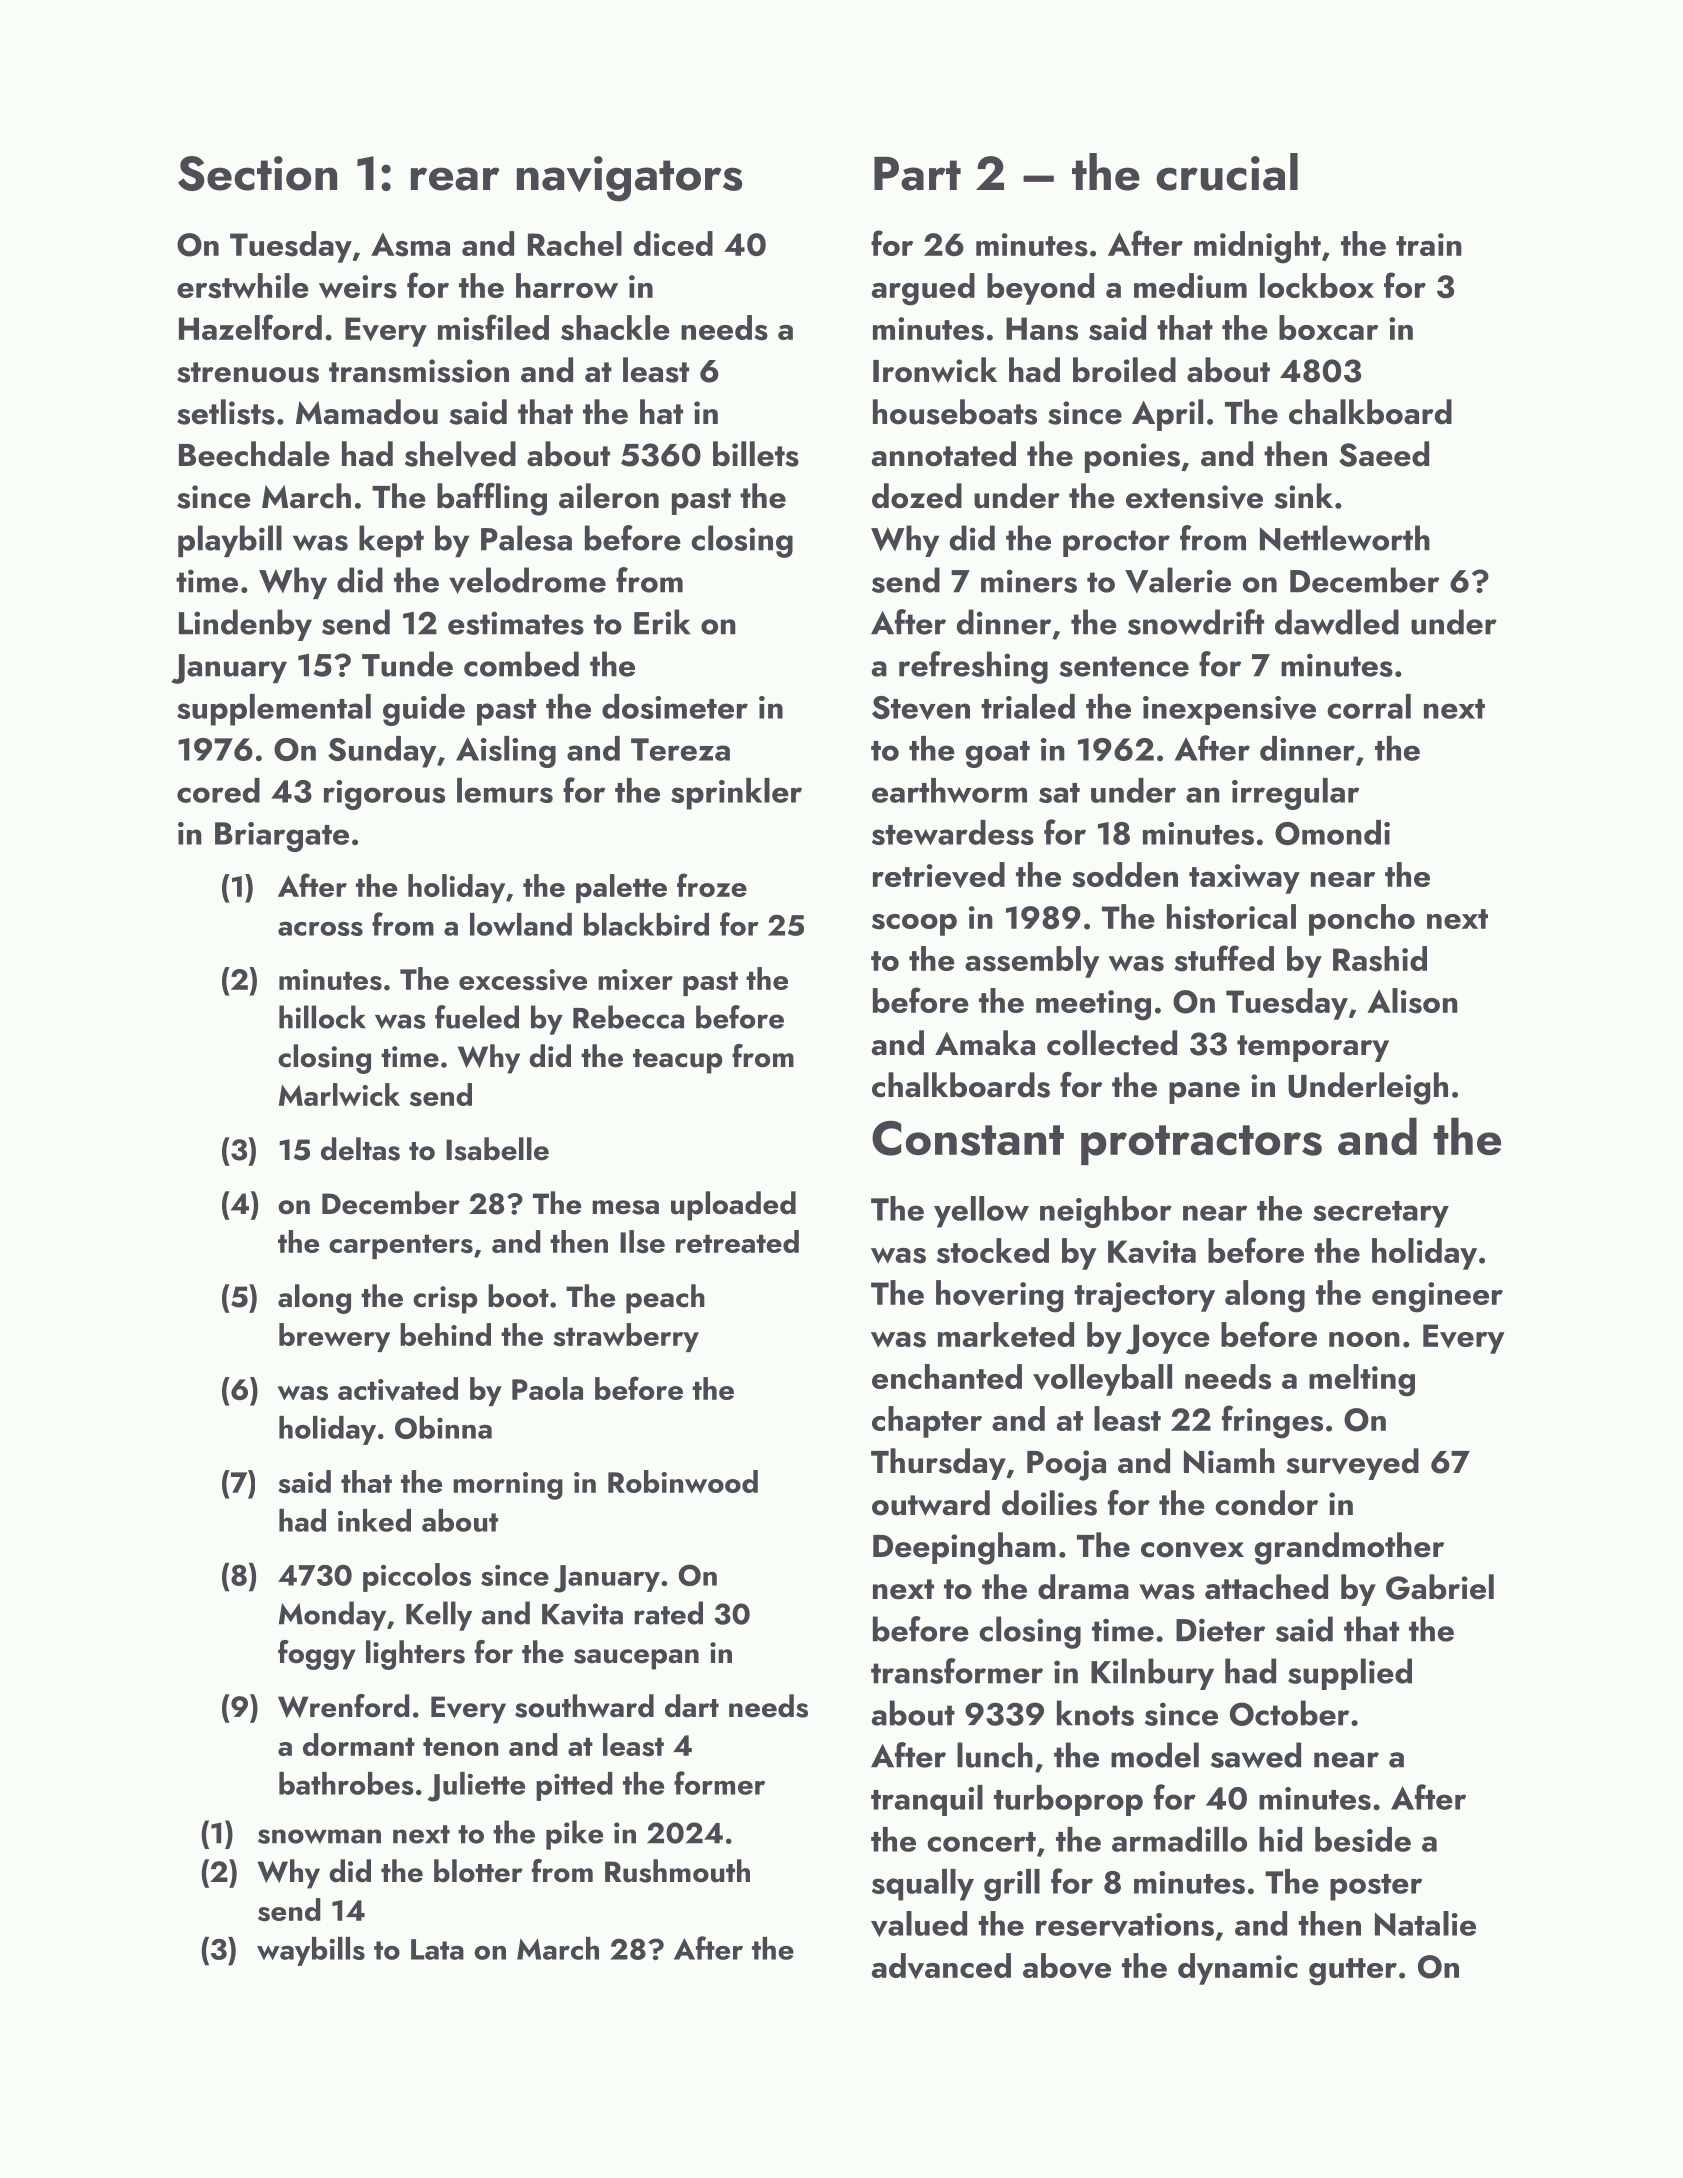 This image has height=2178, width=1683. I want to click on secretary, so click(1381, 1214).
